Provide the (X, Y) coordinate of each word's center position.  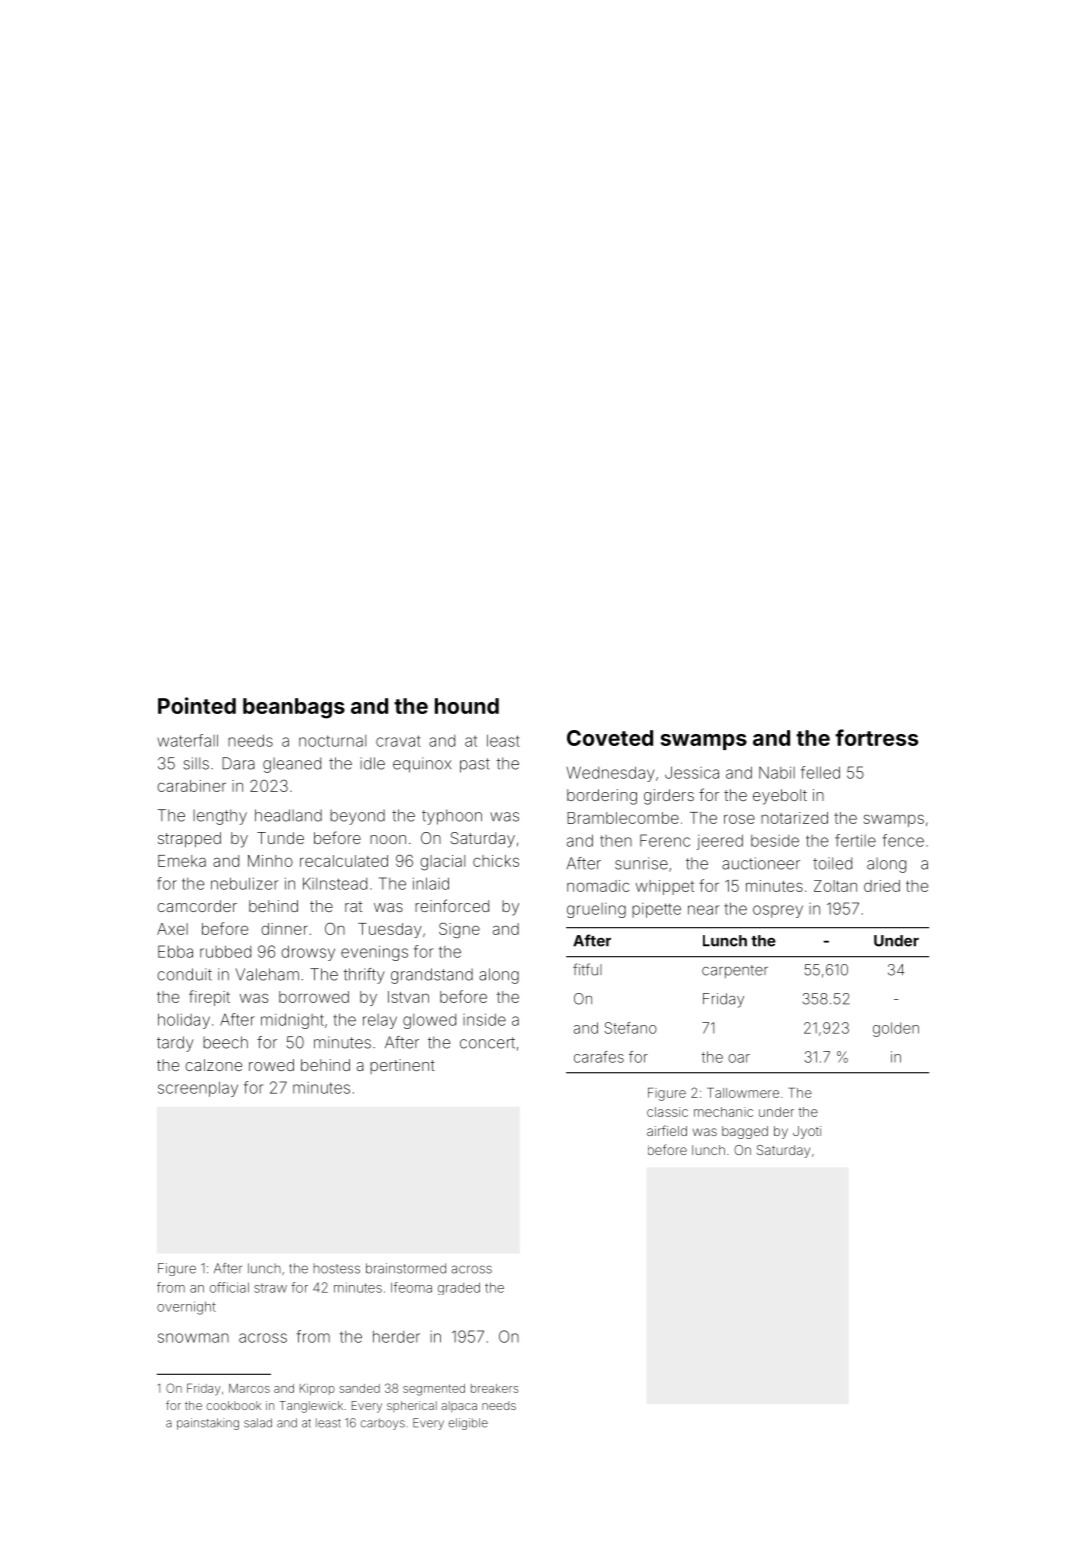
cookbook (233, 1405)
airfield (667, 1130)
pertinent (402, 1066)
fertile (855, 840)
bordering (602, 797)
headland (288, 815)
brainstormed (406, 1268)
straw (270, 1288)
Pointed (197, 705)
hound (467, 706)
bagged (745, 1132)
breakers (494, 1388)
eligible (468, 1424)
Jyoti (807, 1132)
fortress (876, 737)
